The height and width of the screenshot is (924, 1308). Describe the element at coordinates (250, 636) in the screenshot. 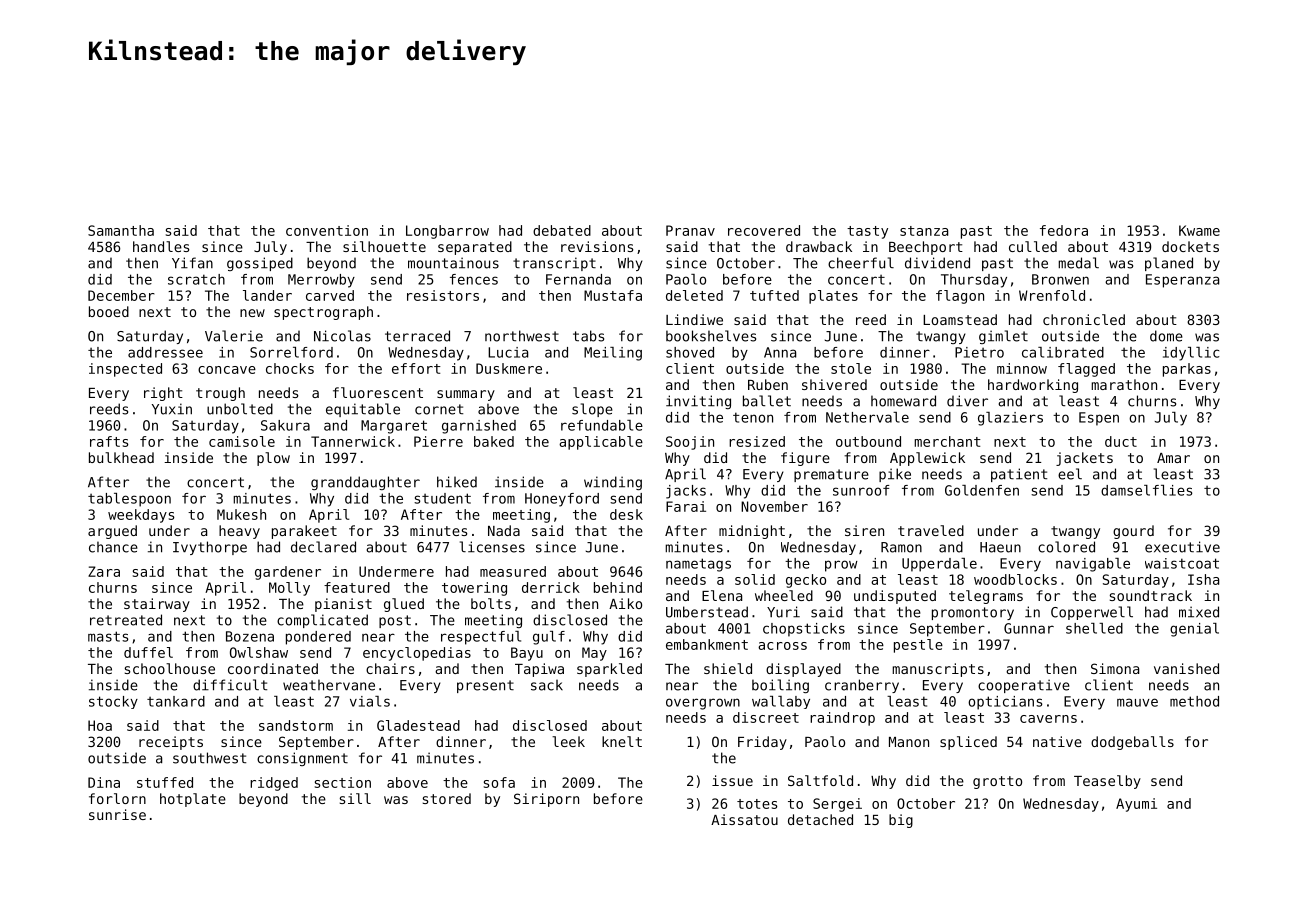

I see `Bozena` at that location.
